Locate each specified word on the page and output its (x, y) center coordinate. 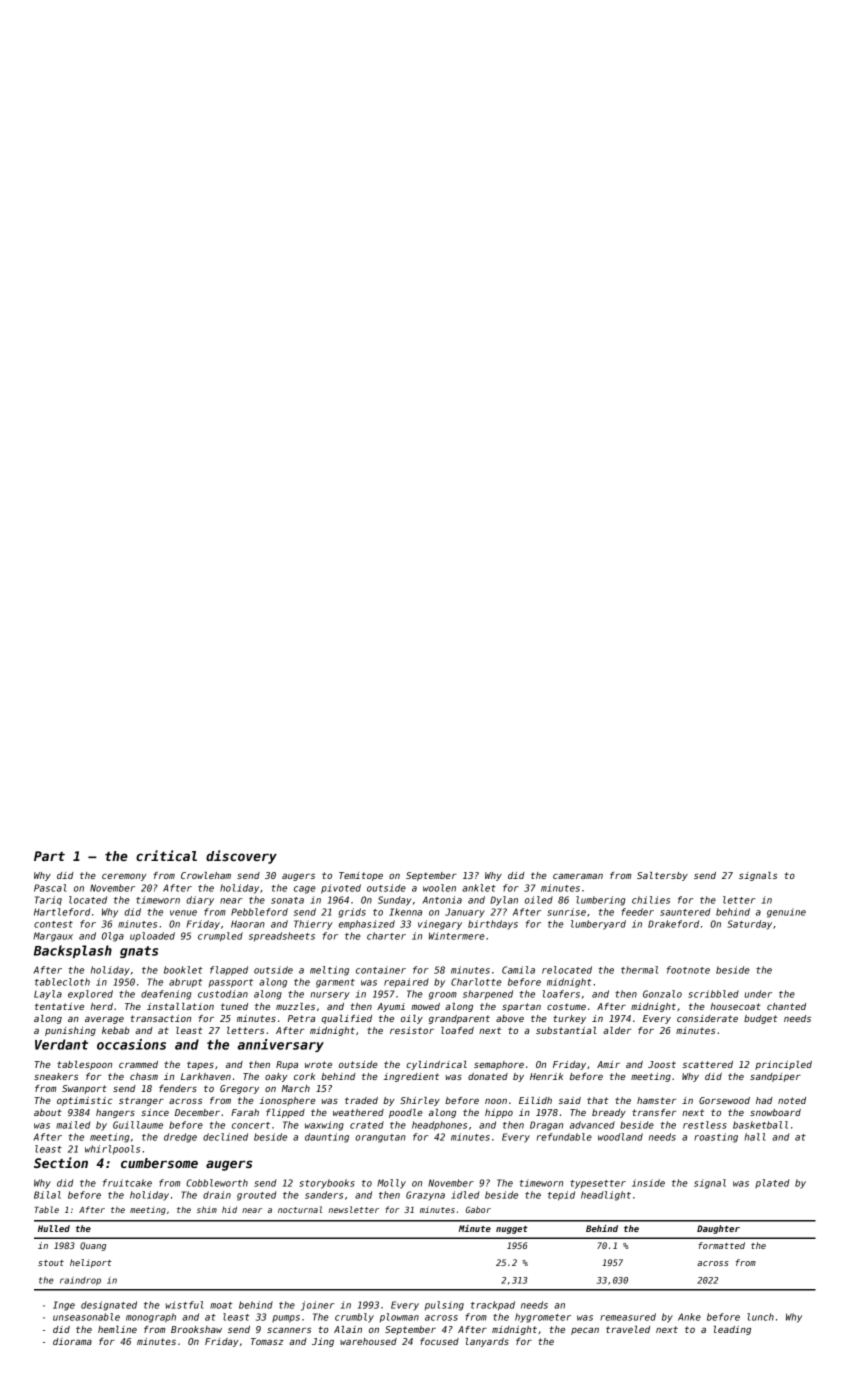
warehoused (368, 1341)
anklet (479, 888)
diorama (72, 1341)
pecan (585, 1331)
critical (166, 855)
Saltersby (662, 876)
